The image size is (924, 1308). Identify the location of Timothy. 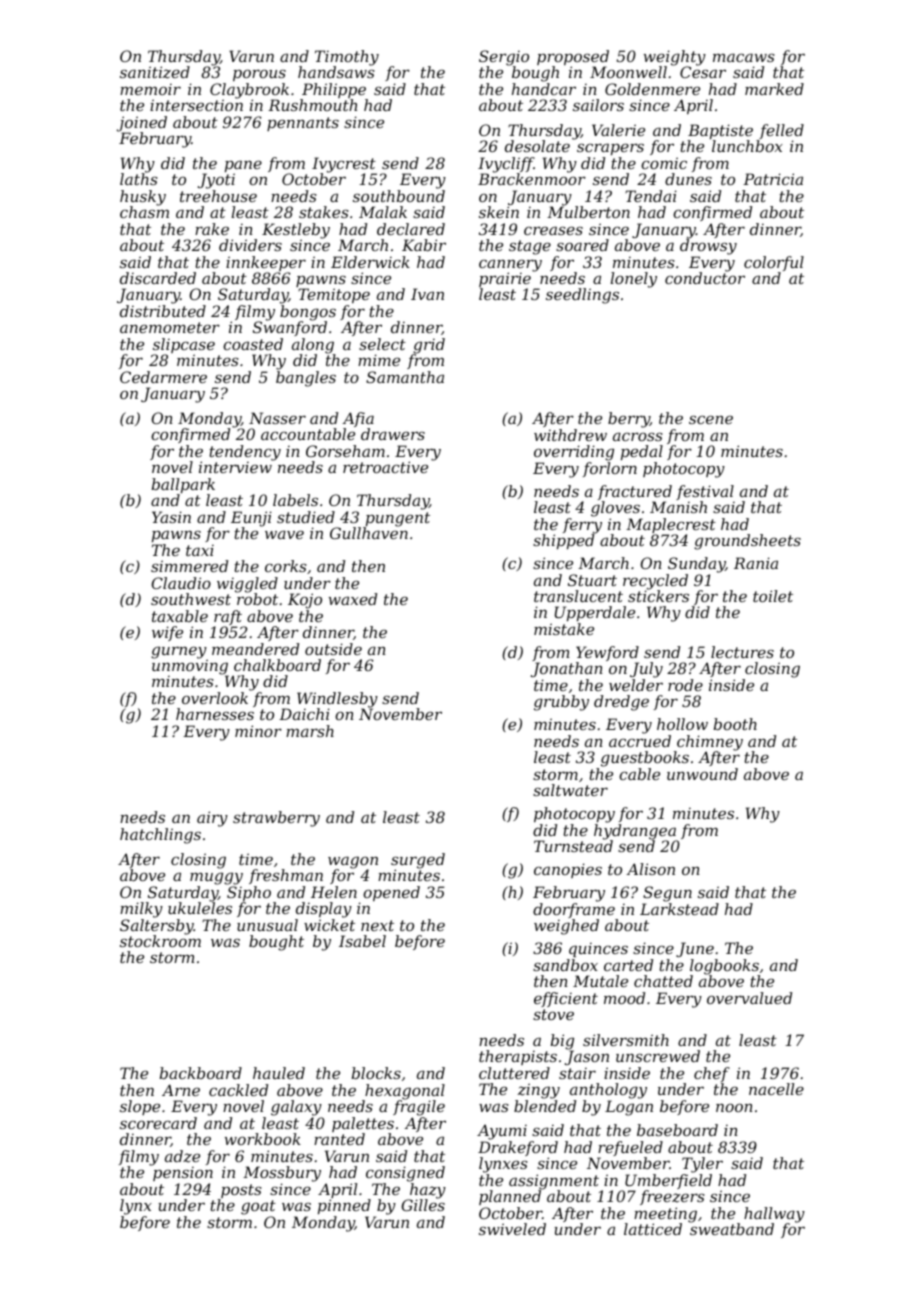
(347, 58).
